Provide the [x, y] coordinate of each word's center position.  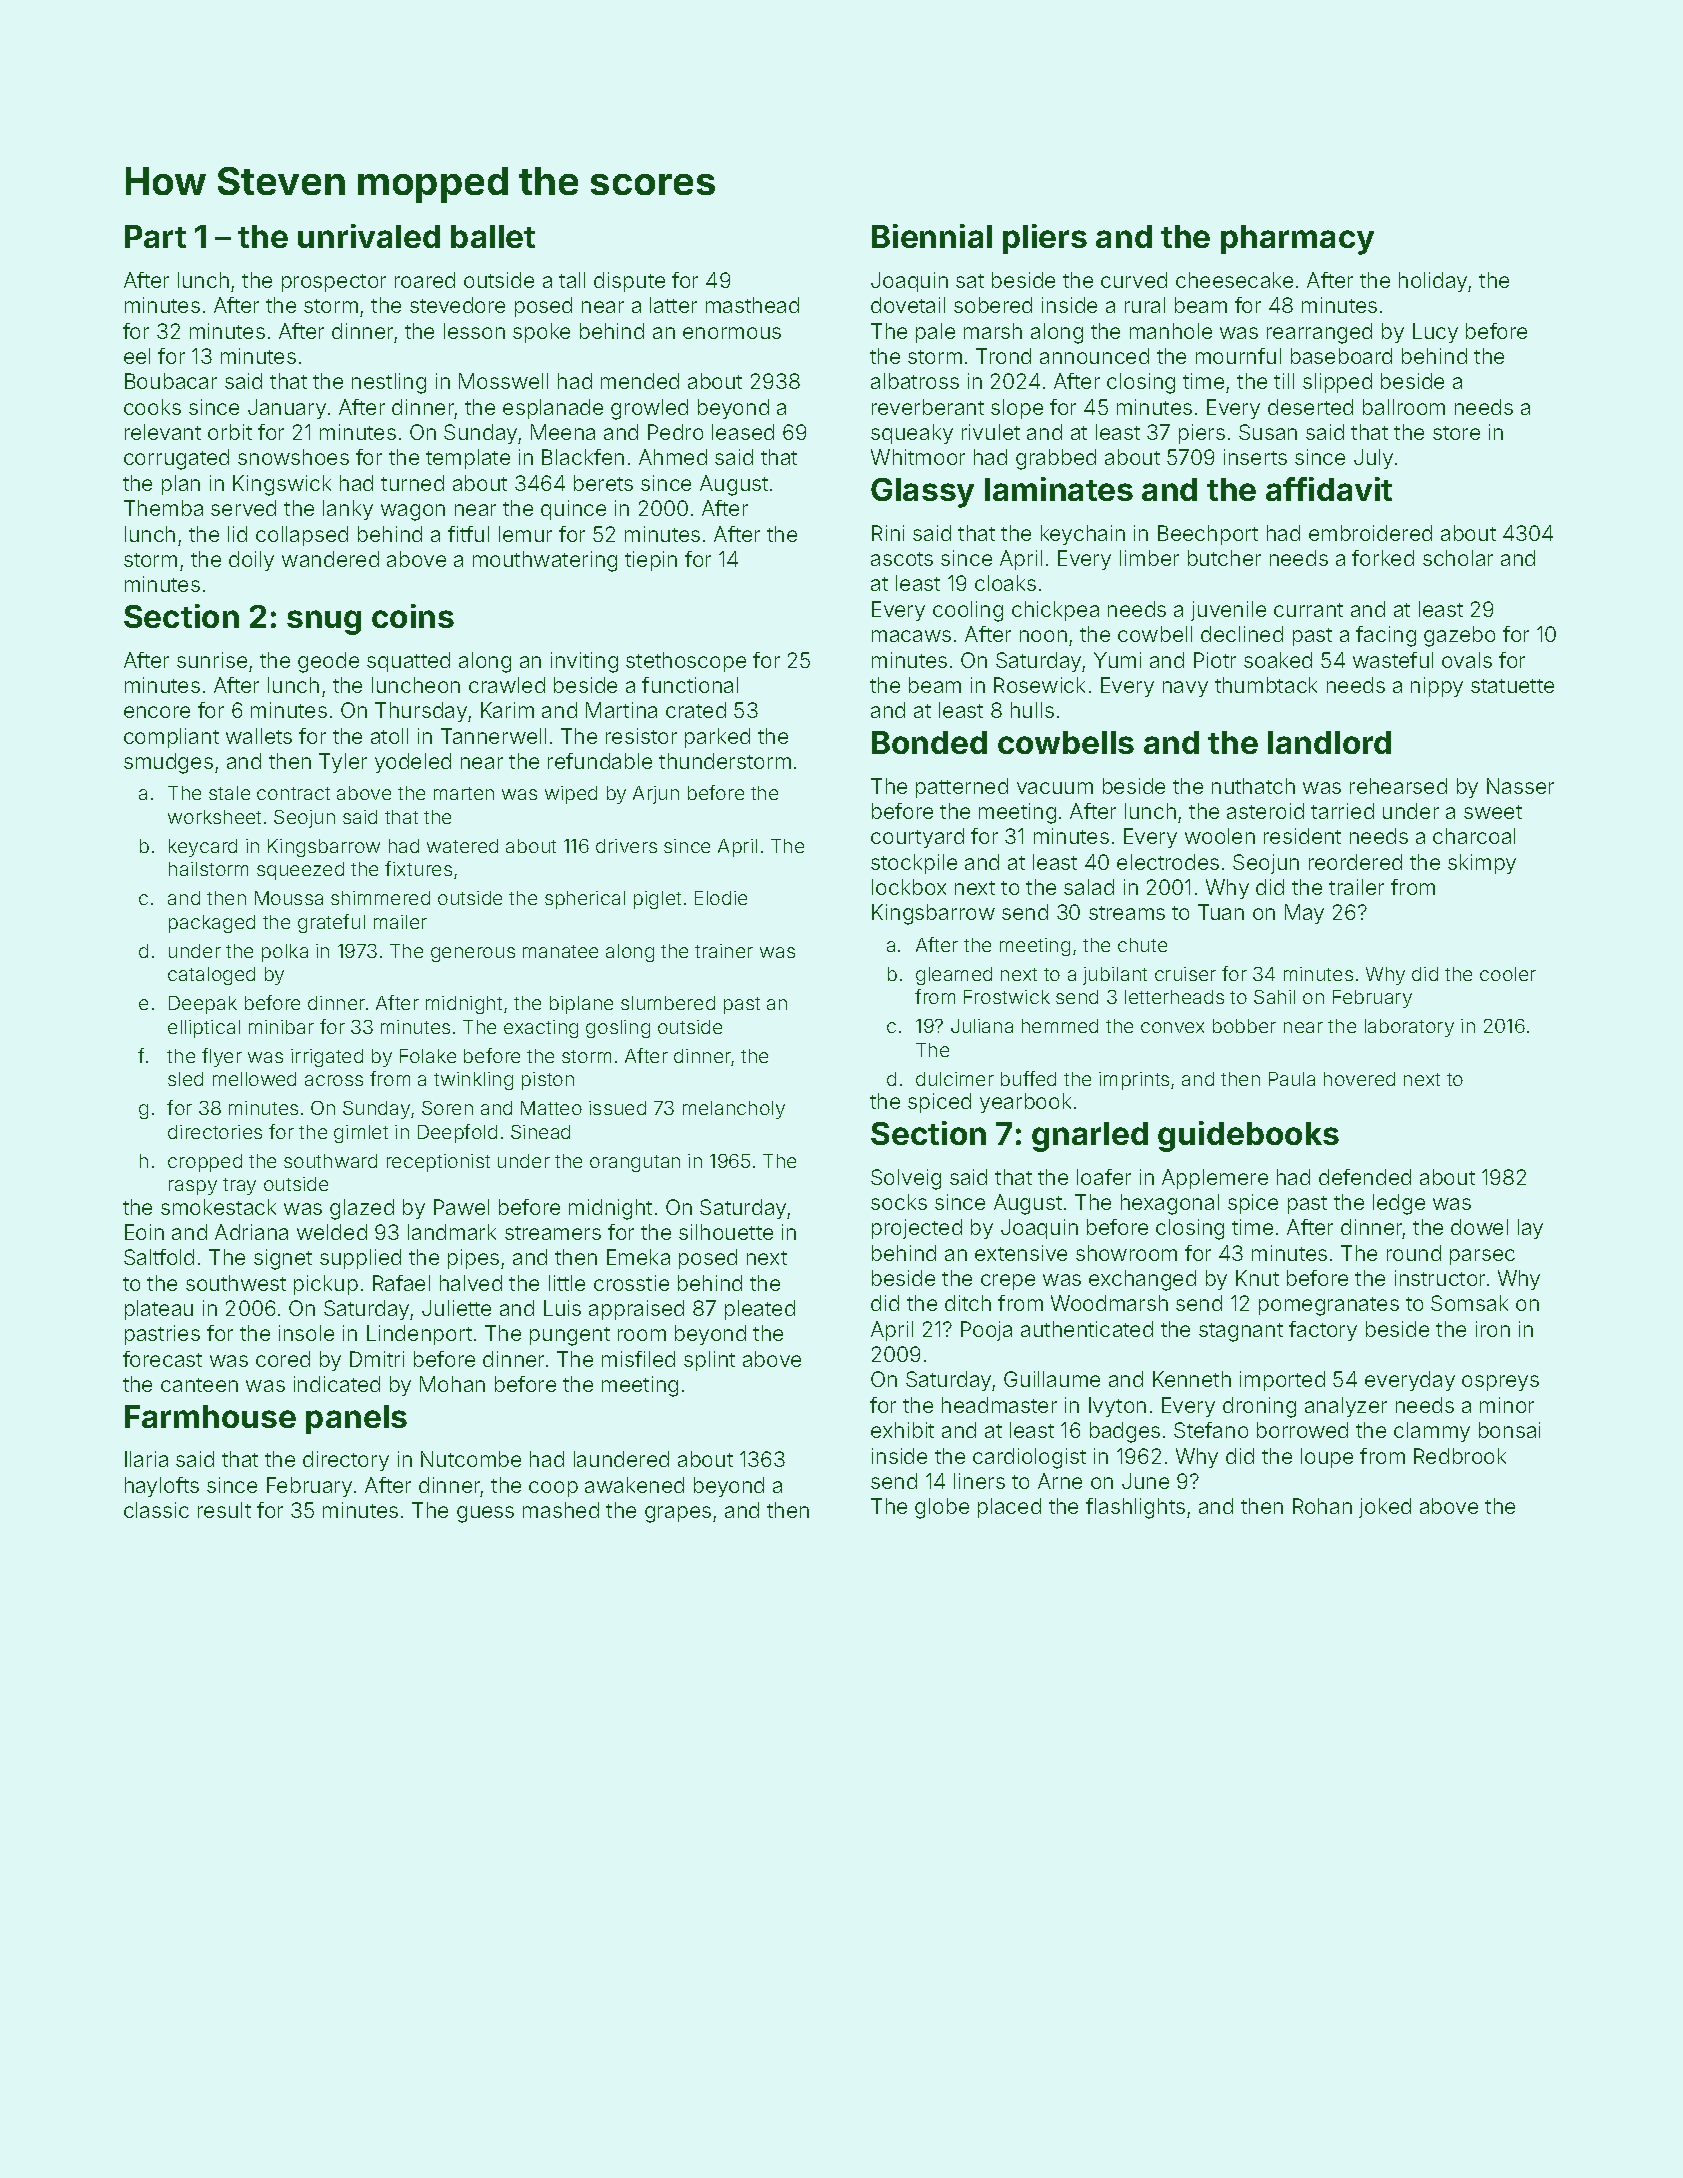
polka [285, 953]
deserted [1310, 407]
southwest [236, 1283]
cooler [1508, 974]
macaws [911, 636]
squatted [408, 662]
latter [673, 305]
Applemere [1215, 1179]
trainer [724, 951]
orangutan [635, 1163]
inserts [1255, 457]
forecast [162, 1359]
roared [425, 280]
